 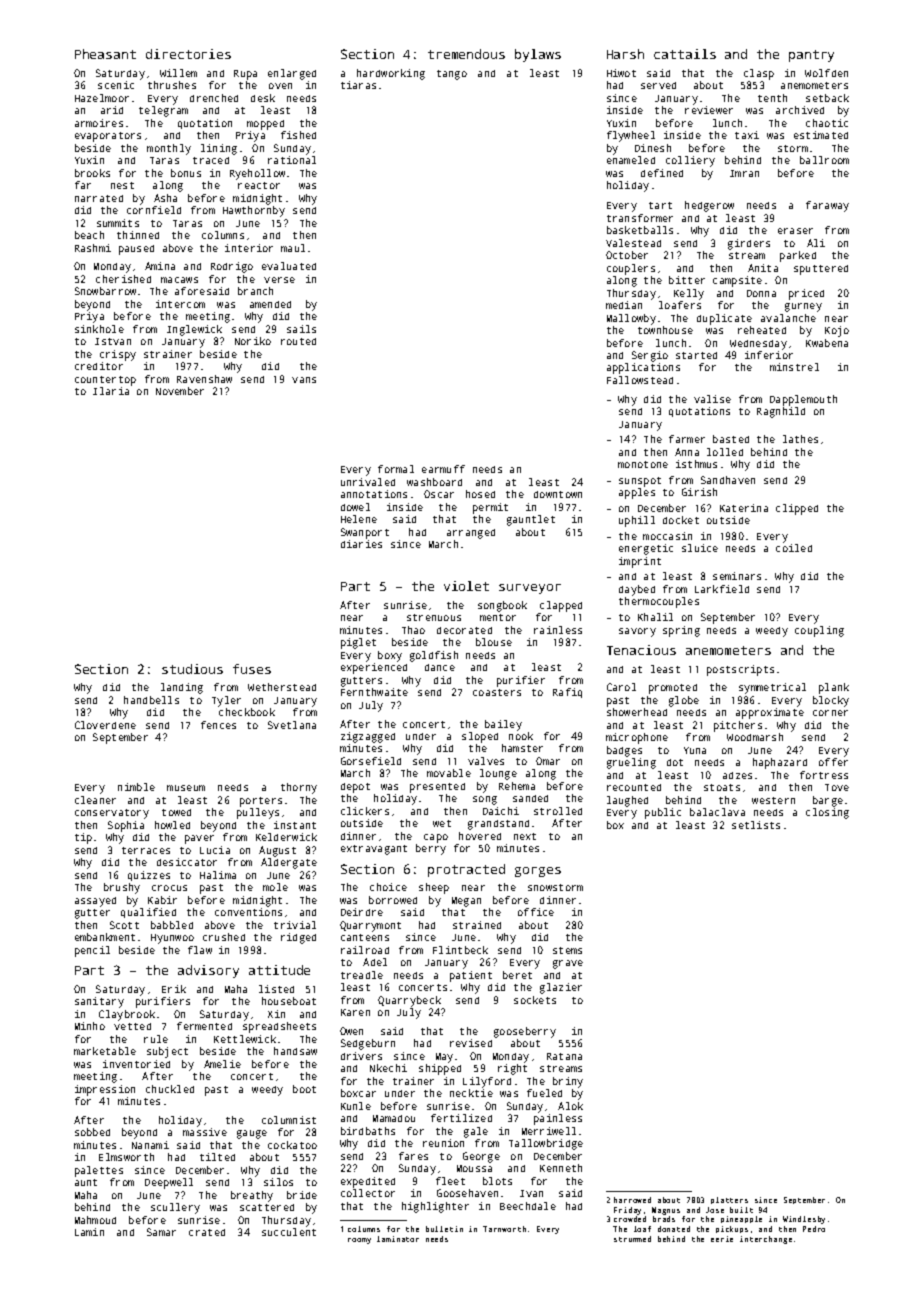 What do you see at coordinates (105, 725) in the screenshot?
I see `Cloverdene` at bounding box center [105, 725].
